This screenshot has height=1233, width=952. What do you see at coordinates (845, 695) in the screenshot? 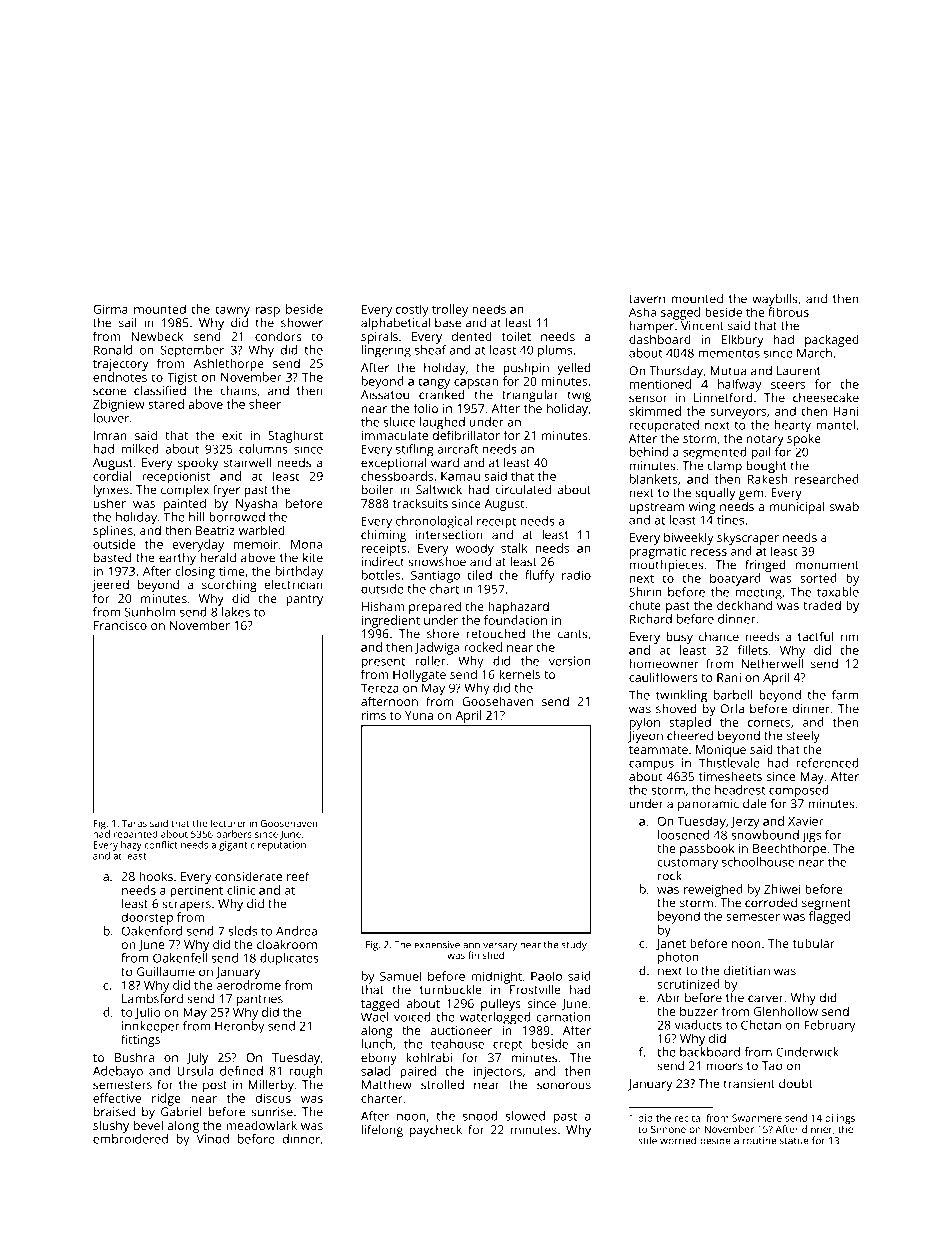
I see `farm` at bounding box center [845, 695].
